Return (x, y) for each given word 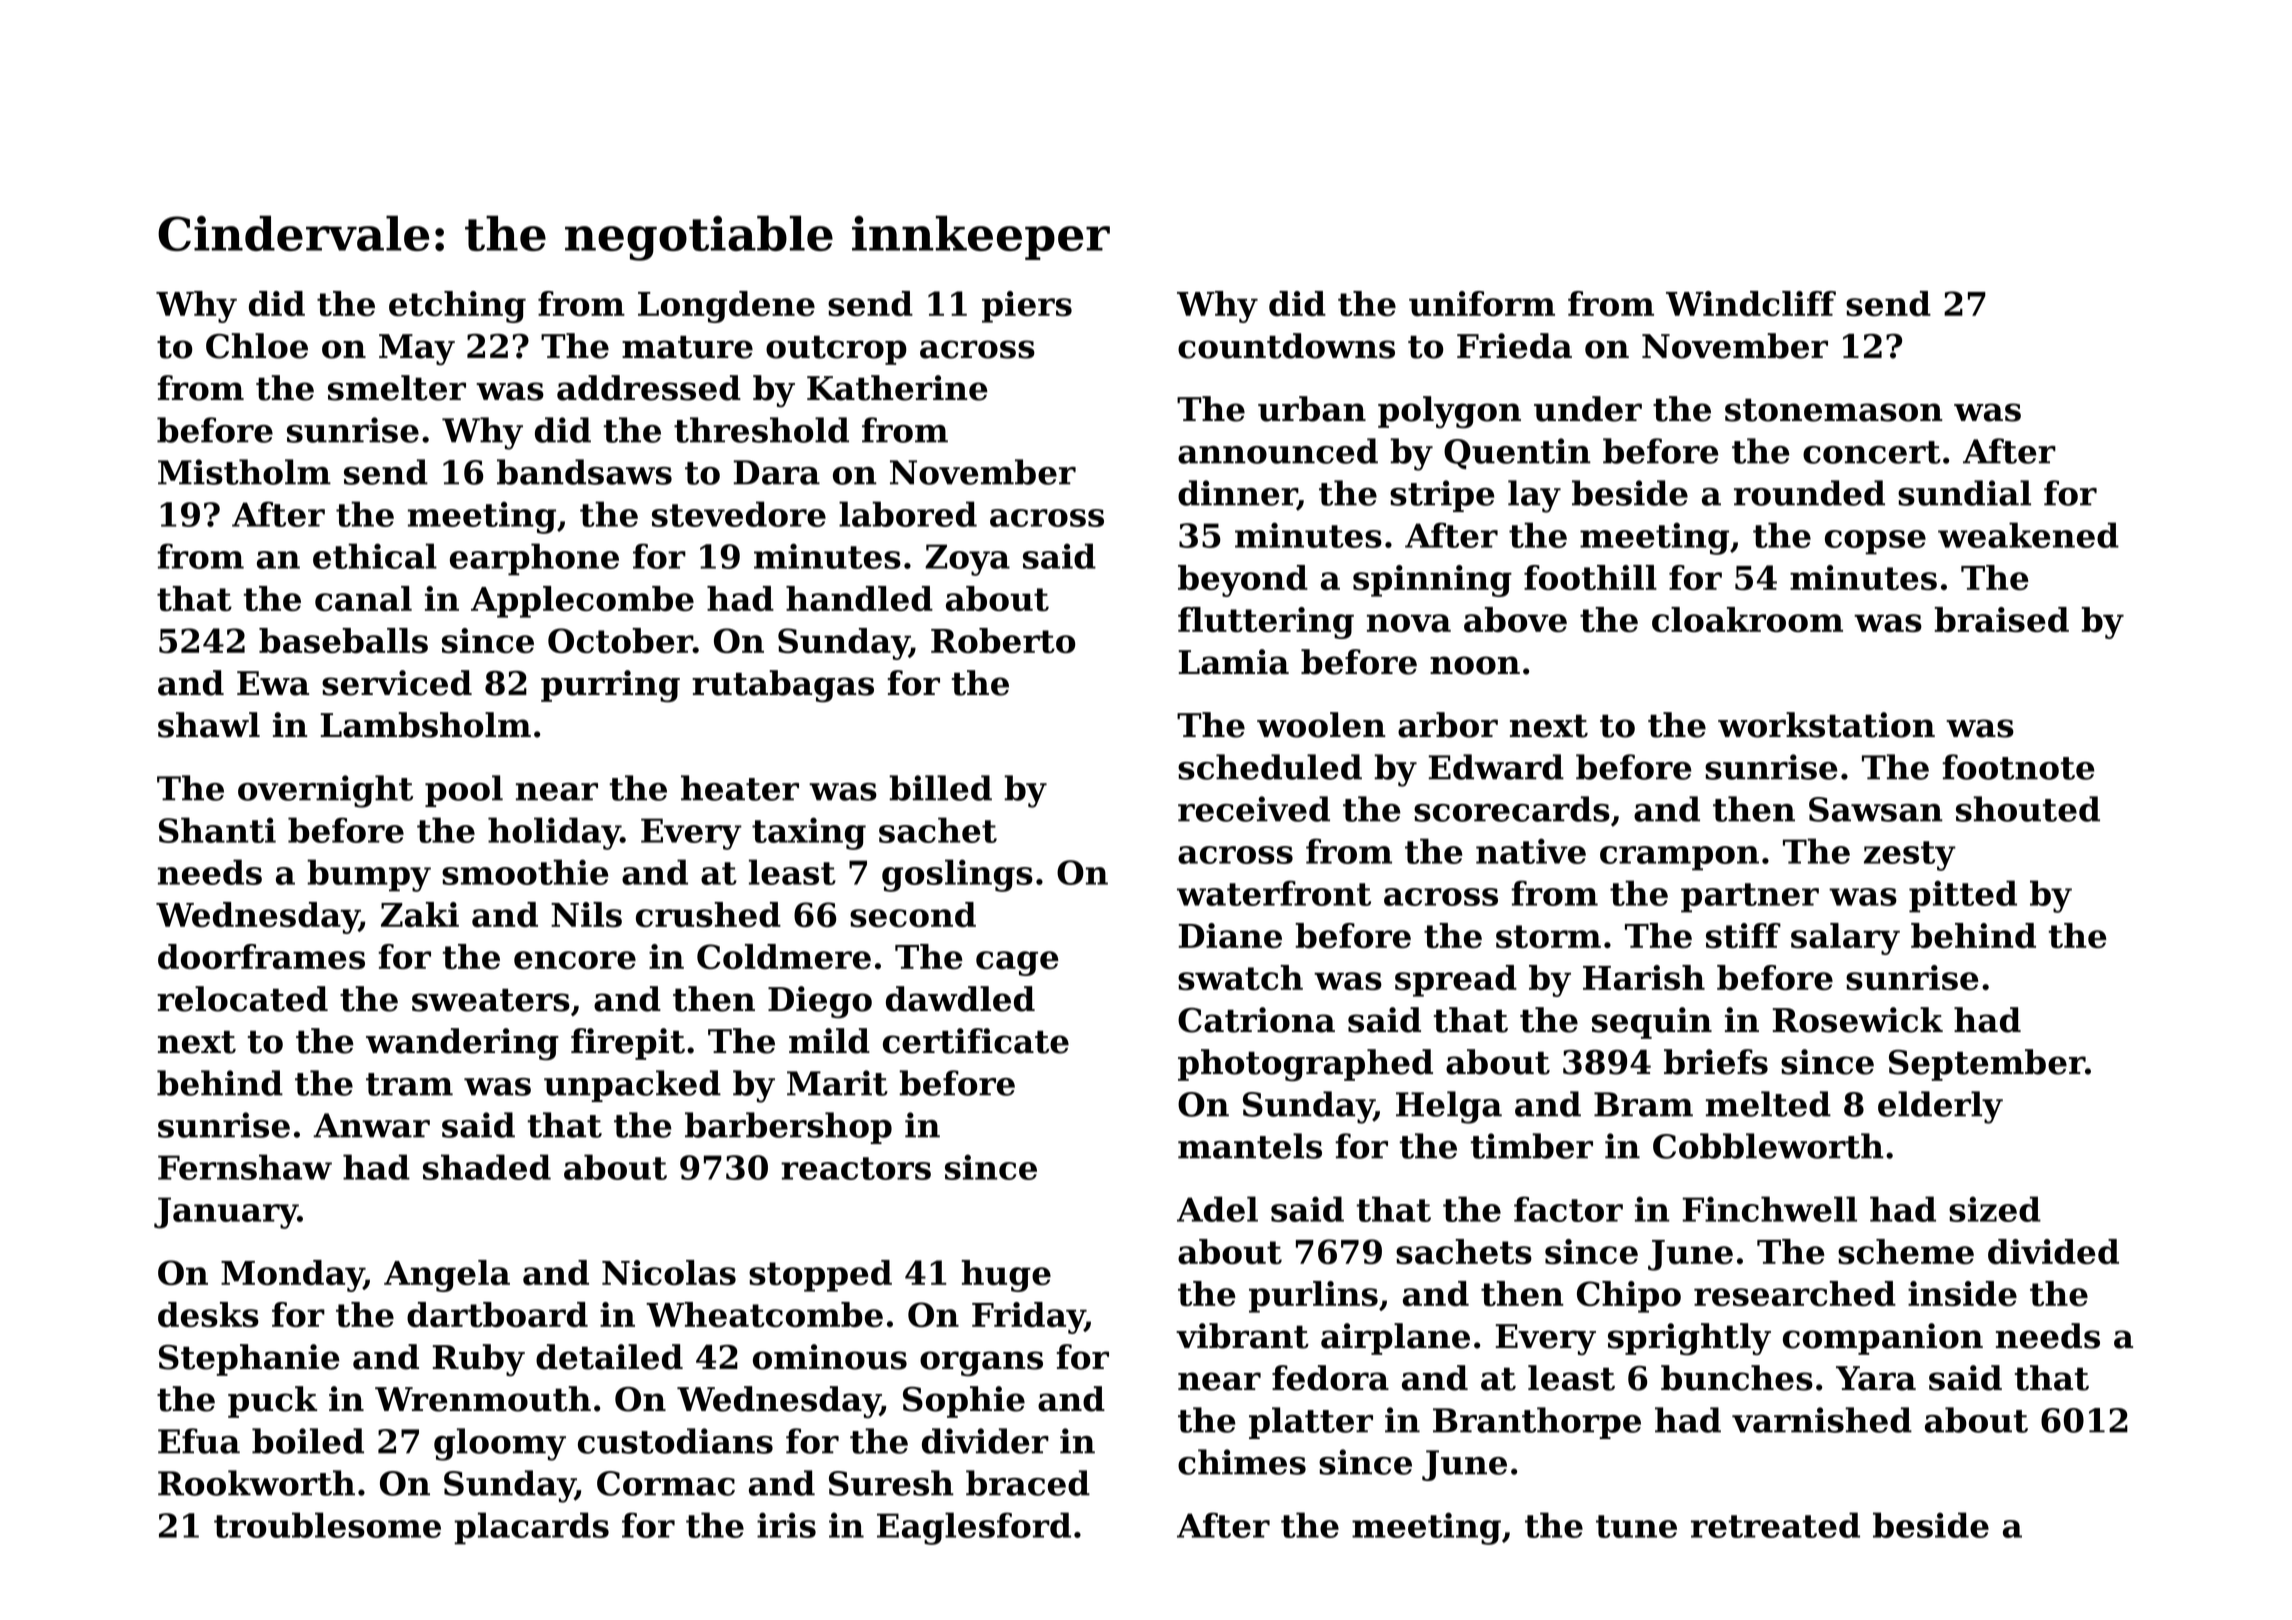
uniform (1482, 303)
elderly (1940, 1107)
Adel (1217, 1209)
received (1254, 809)
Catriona (1256, 1020)
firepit (628, 1044)
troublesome (327, 1525)
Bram (1643, 1104)
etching (457, 307)
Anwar (371, 1125)
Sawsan (1876, 809)
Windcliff (1751, 303)
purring (610, 686)
